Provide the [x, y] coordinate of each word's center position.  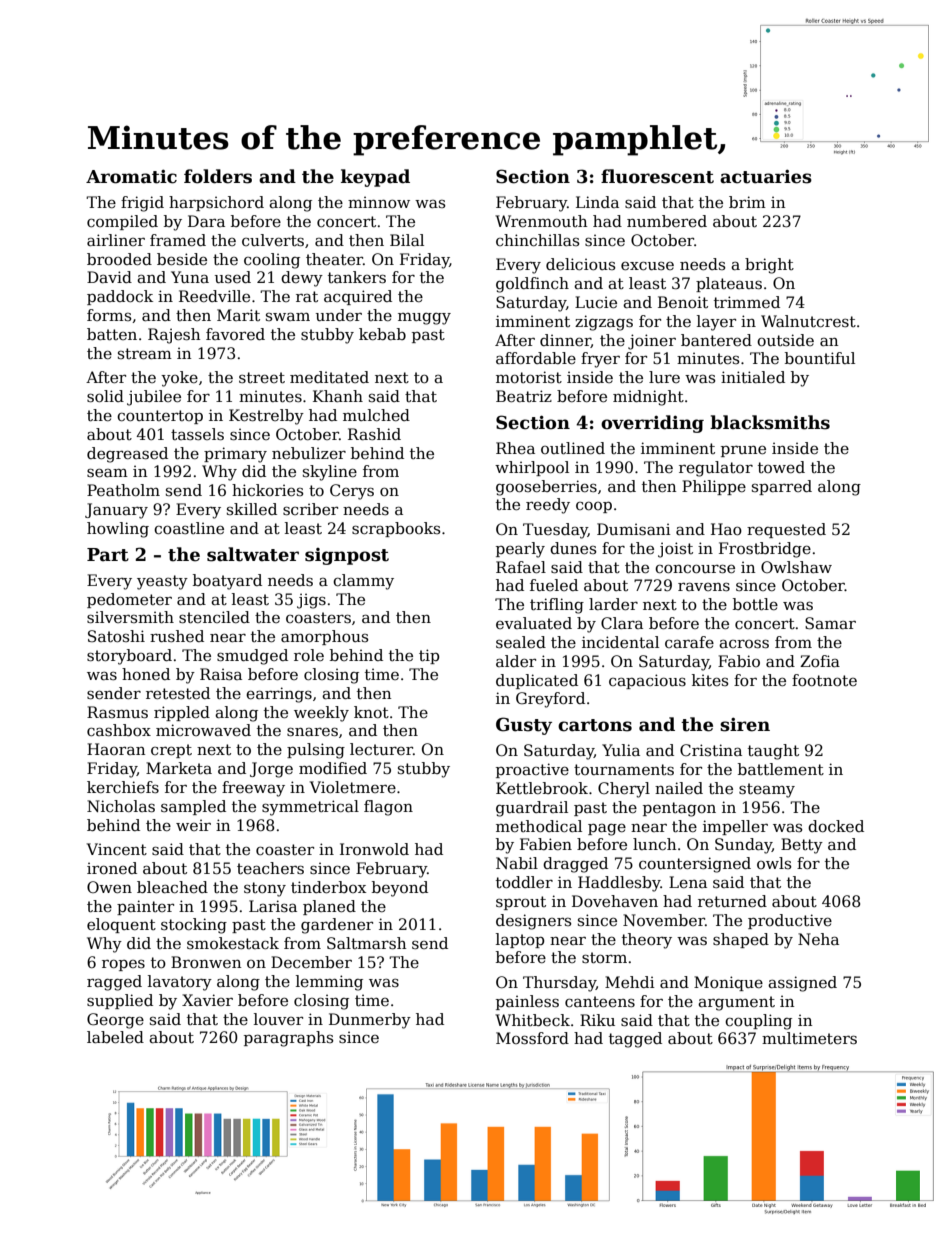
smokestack [233, 943]
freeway [253, 789]
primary [235, 455]
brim [747, 202]
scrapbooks [396, 529]
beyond [400, 889]
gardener [337, 926]
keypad [375, 178]
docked [836, 826]
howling [118, 530]
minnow [379, 202]
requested [786, 530]
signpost [347, 556]
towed [781, 467]
